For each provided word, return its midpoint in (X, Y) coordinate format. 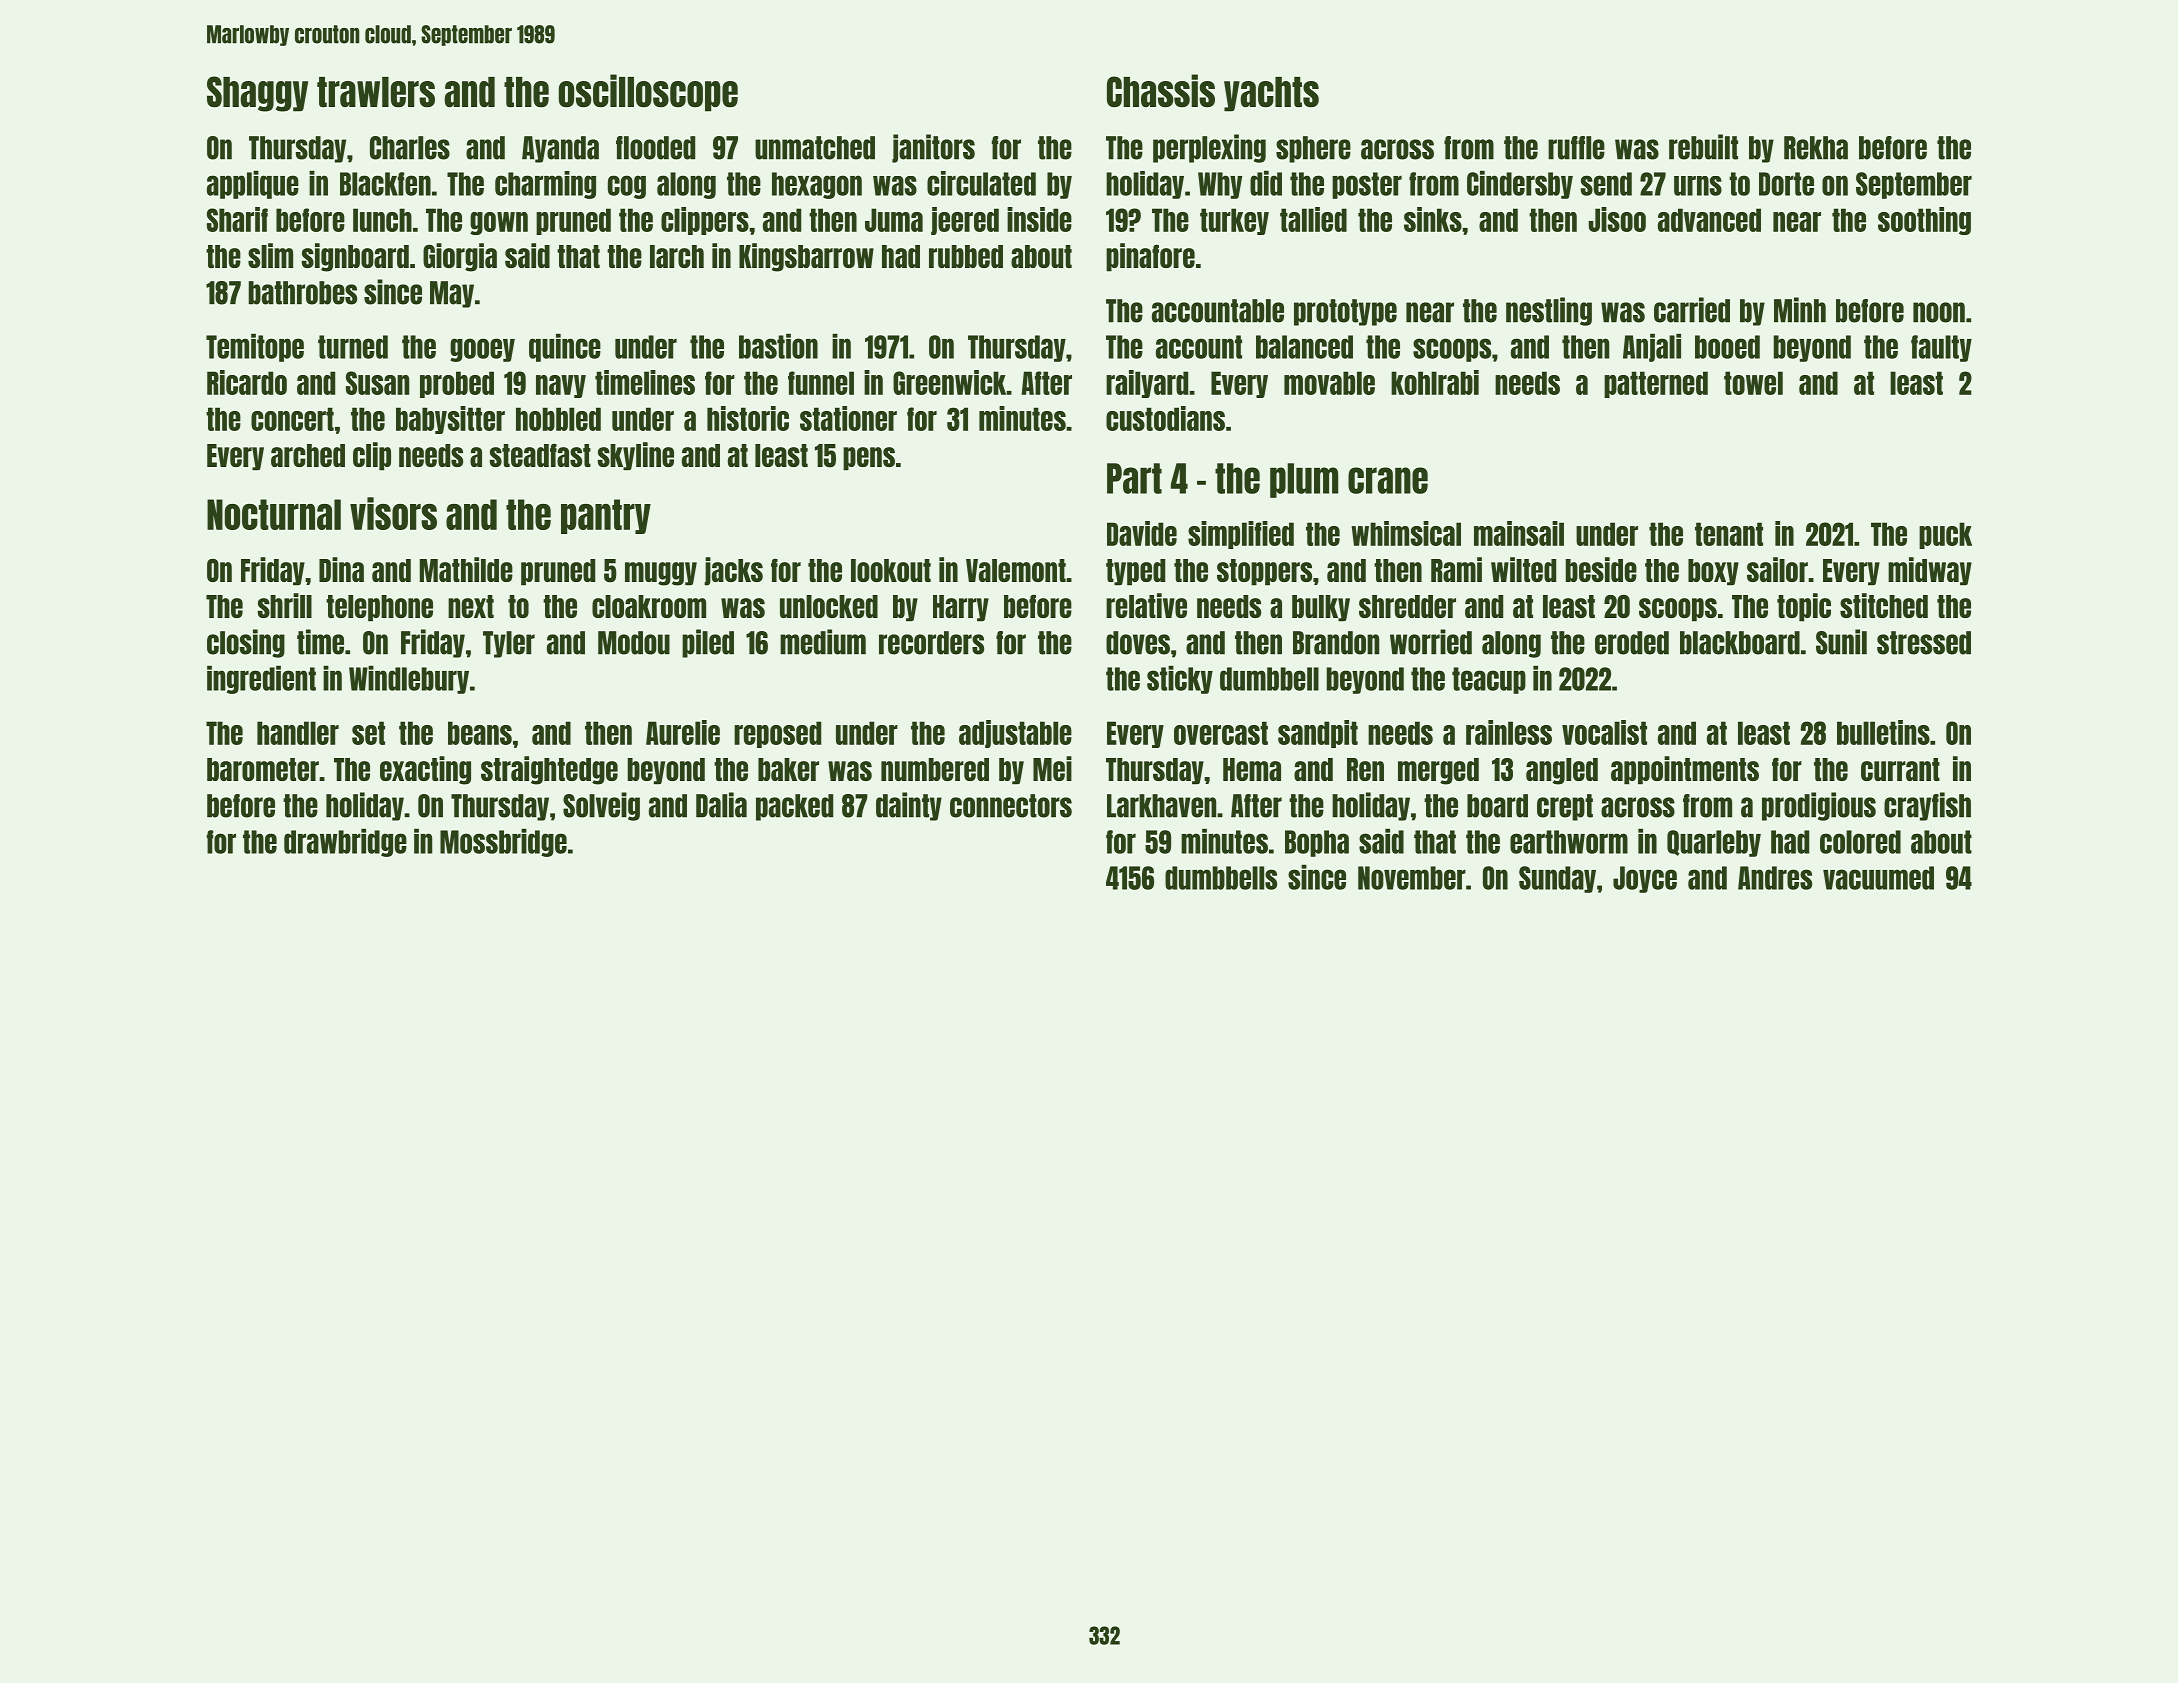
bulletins (1883, 732)
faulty (1941, 348)
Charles (410, 148)
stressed (1924, 643)
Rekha (1816, 148)
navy (561, 386)
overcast (1221, 733)
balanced (1304, 347)
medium (823, 642)
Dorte (1786, 184)
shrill (285, 605)
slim (270, 255)
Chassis (1161, 91)
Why (1220, 185)
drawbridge (345, 842)
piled (708, 643)
